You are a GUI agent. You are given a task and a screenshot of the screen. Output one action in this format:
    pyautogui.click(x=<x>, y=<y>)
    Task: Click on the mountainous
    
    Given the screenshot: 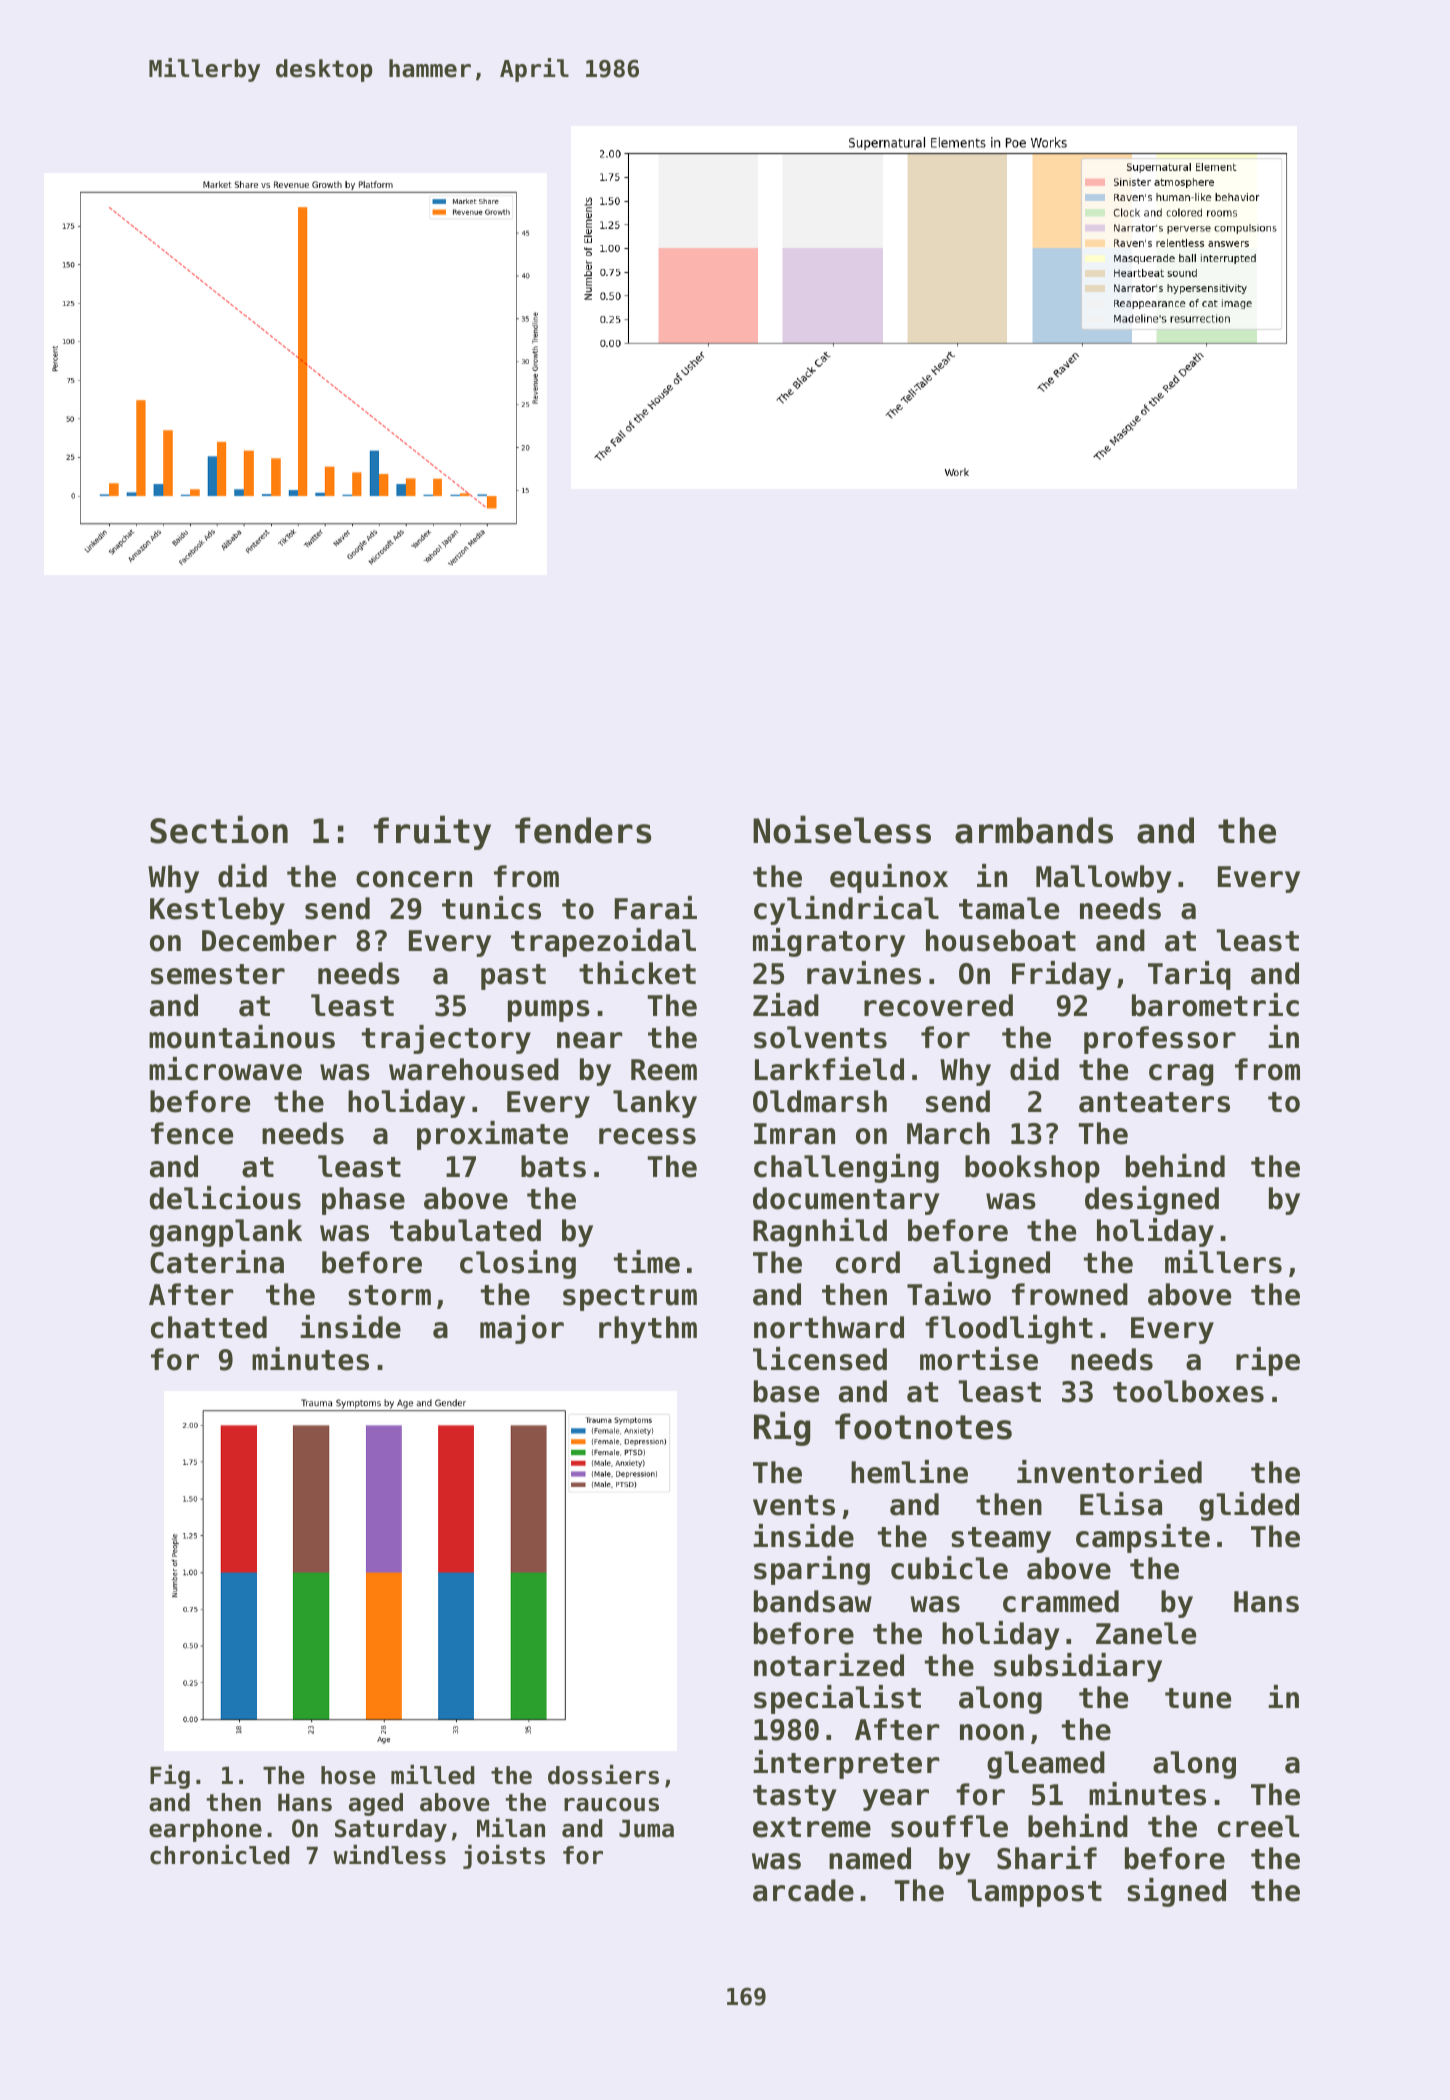 What is the action you would take?
    pyautogui.click(x=242, y=1037)
